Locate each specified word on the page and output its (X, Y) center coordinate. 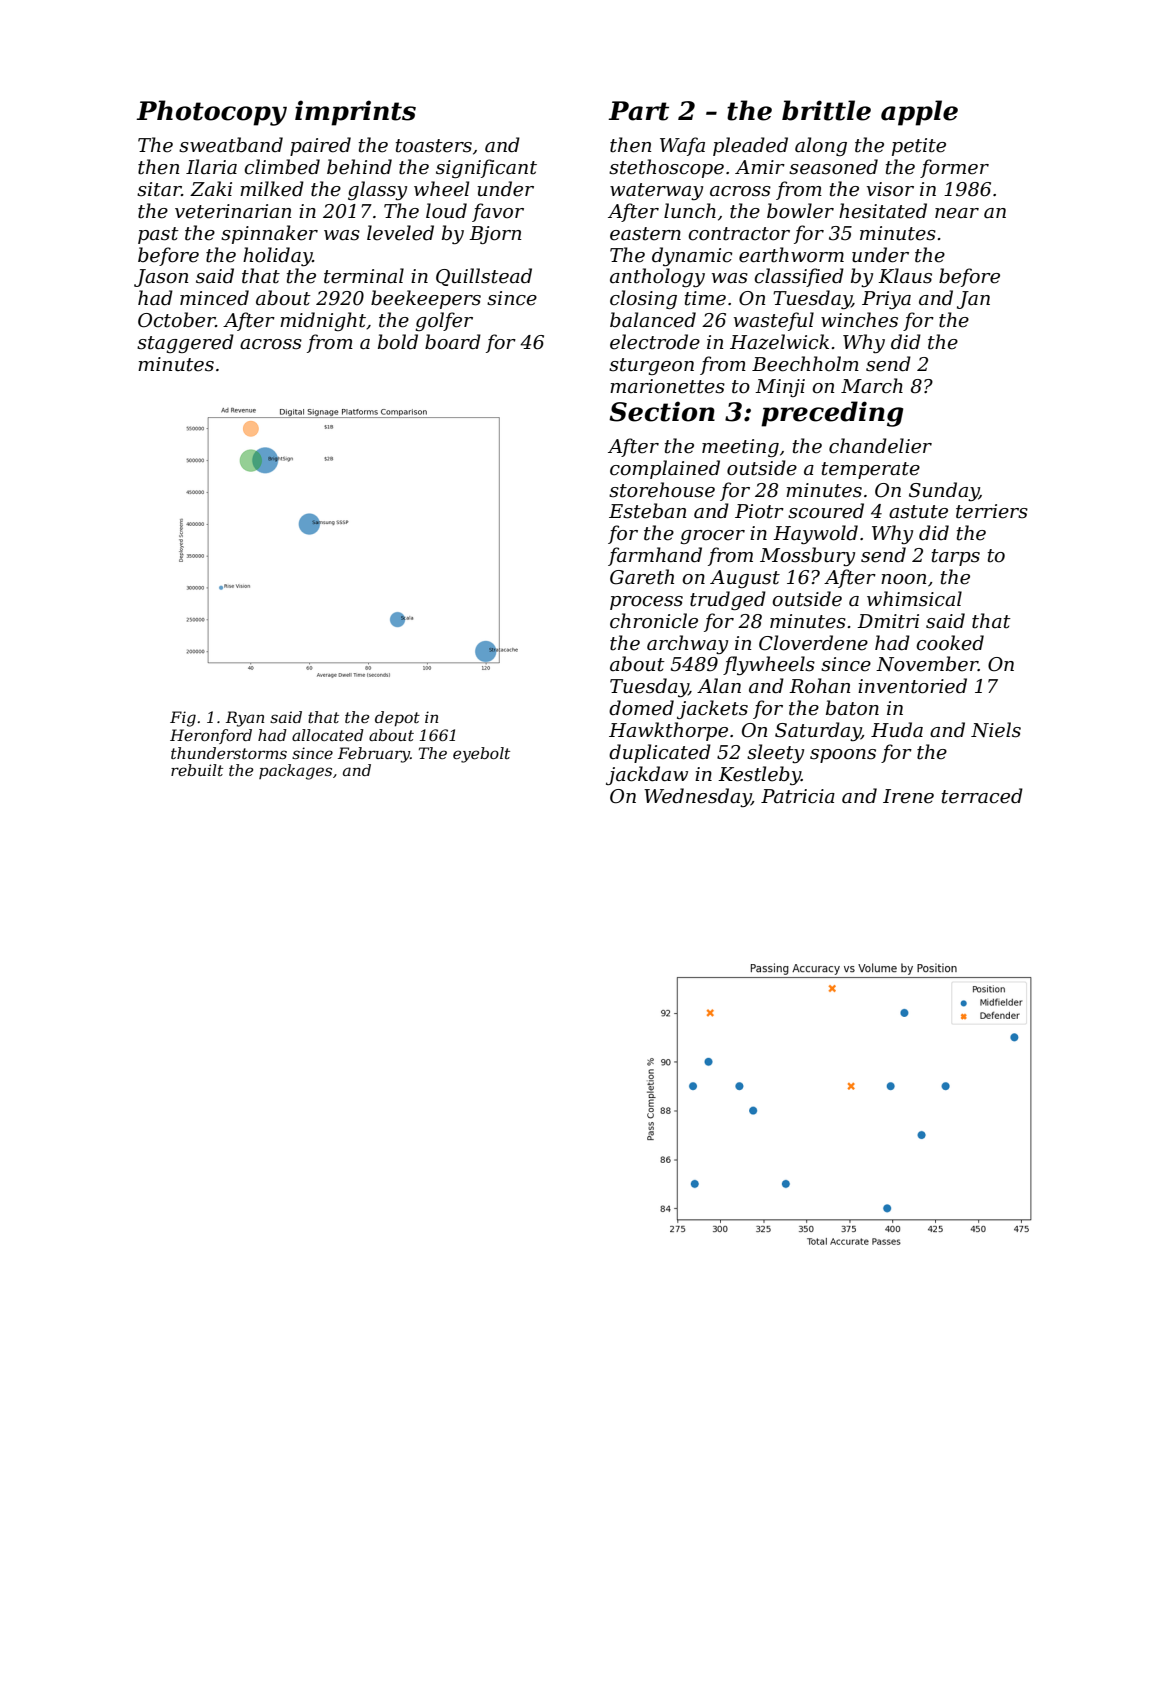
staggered (185, 343)
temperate (871, 470)
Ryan (245, 719)
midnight (323, 321)
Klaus (905, 276)
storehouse (662, 490)
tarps (956, 557)
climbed (282, 167)
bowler (800, 211)
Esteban (647, 511)
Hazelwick (779, 342)
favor (498, 212)
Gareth (642, 577)
